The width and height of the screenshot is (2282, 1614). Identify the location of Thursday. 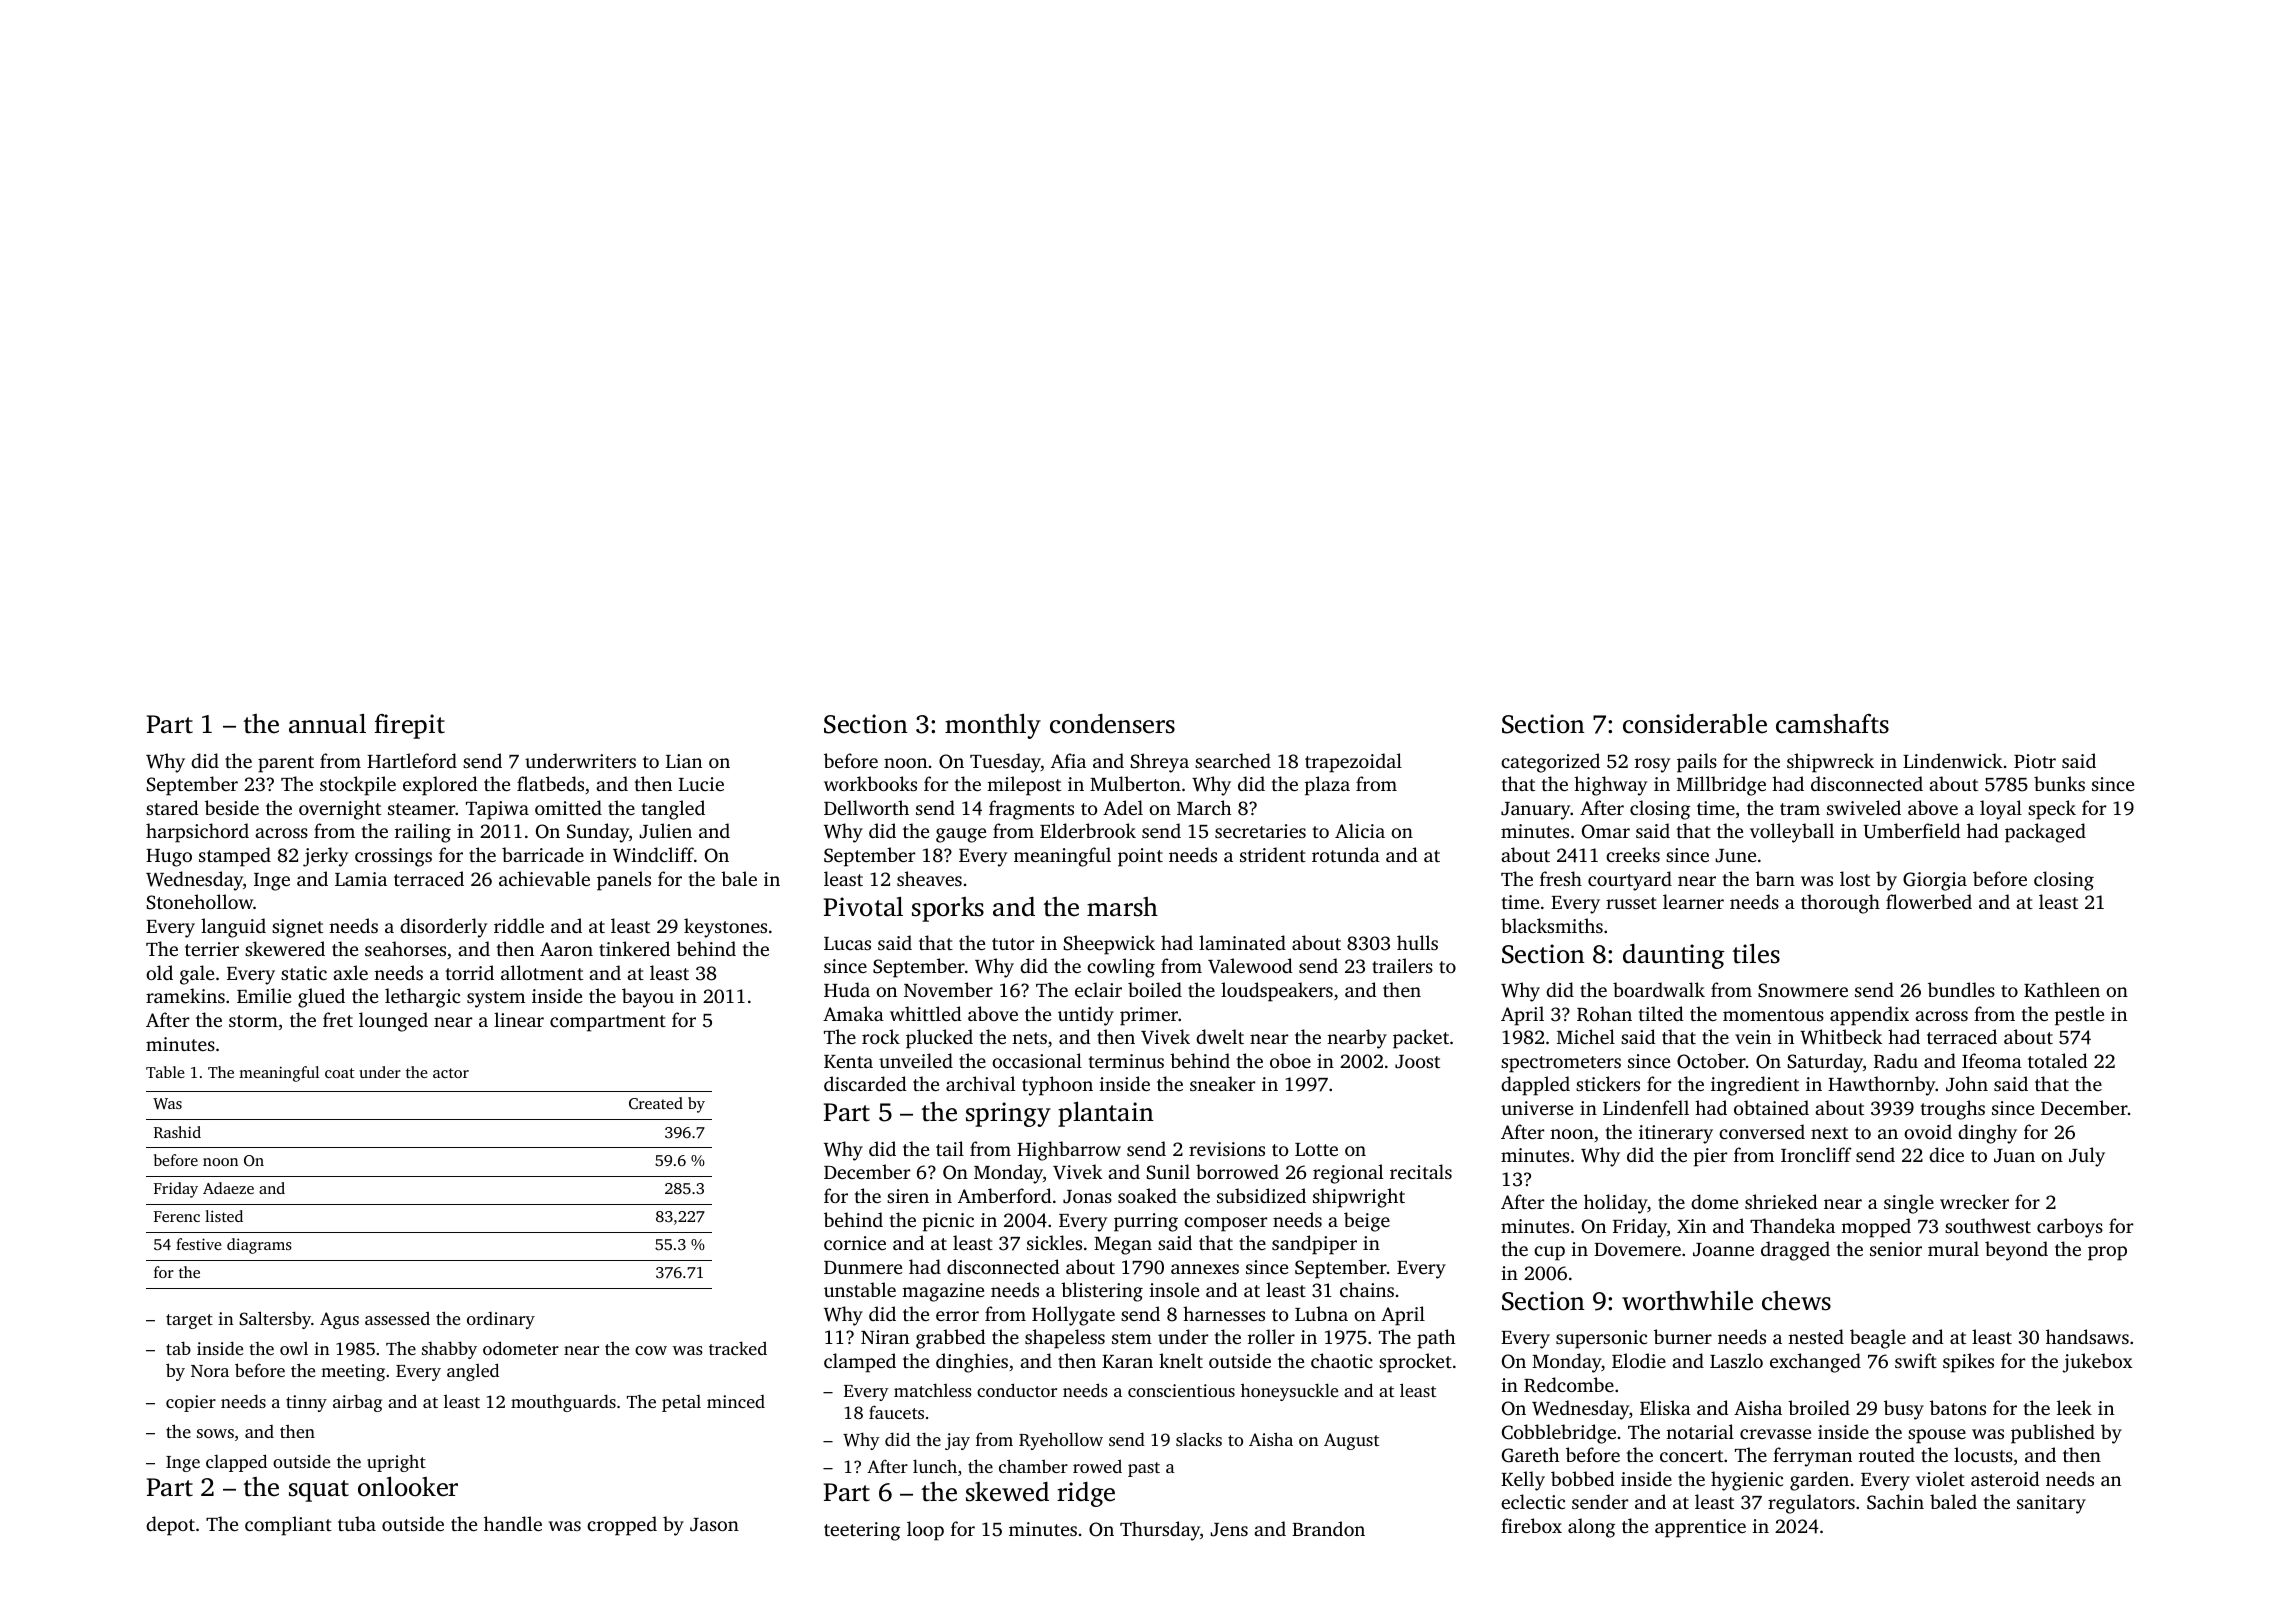
(1160, 1531).
